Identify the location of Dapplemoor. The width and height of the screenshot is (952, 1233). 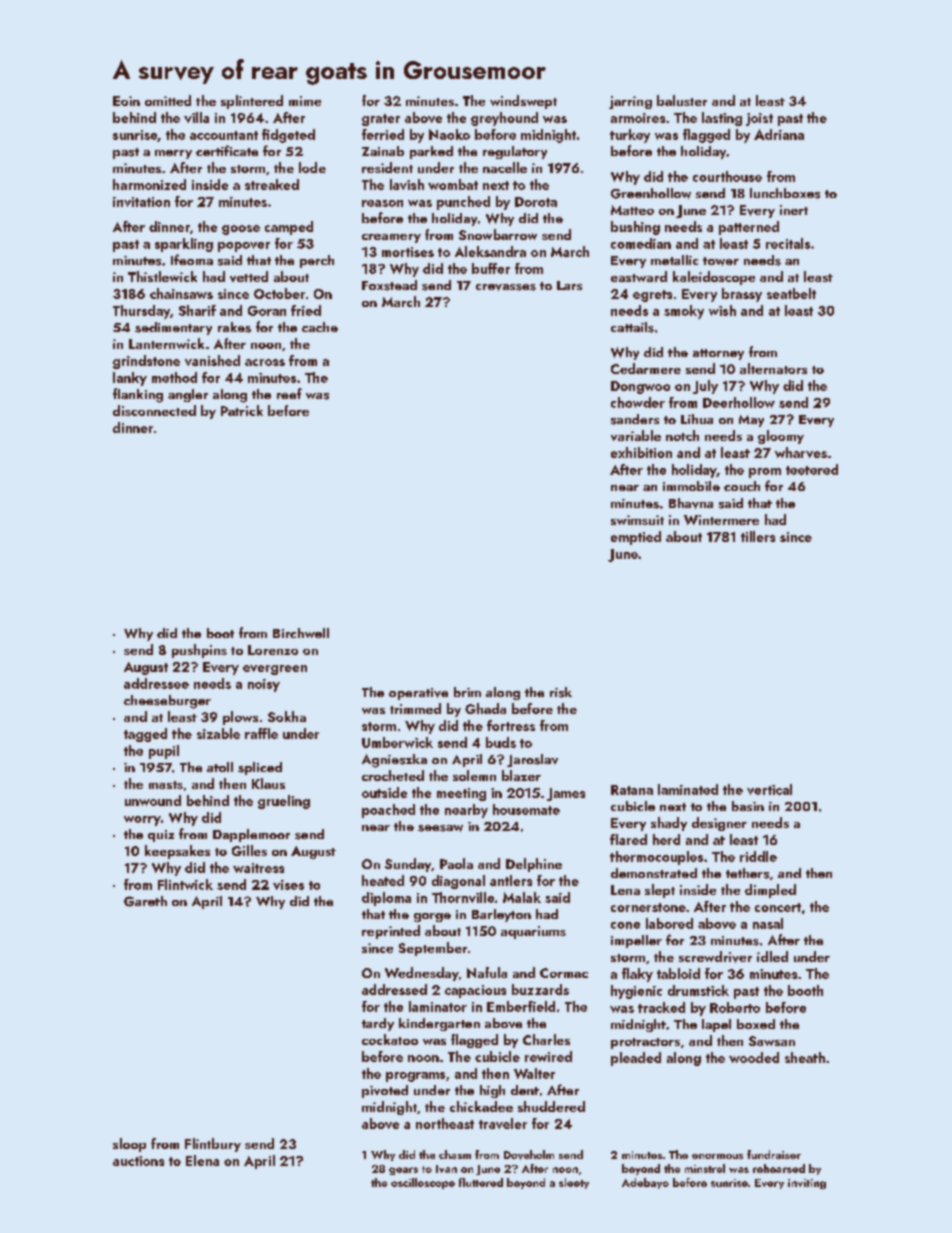
(251, 835).
